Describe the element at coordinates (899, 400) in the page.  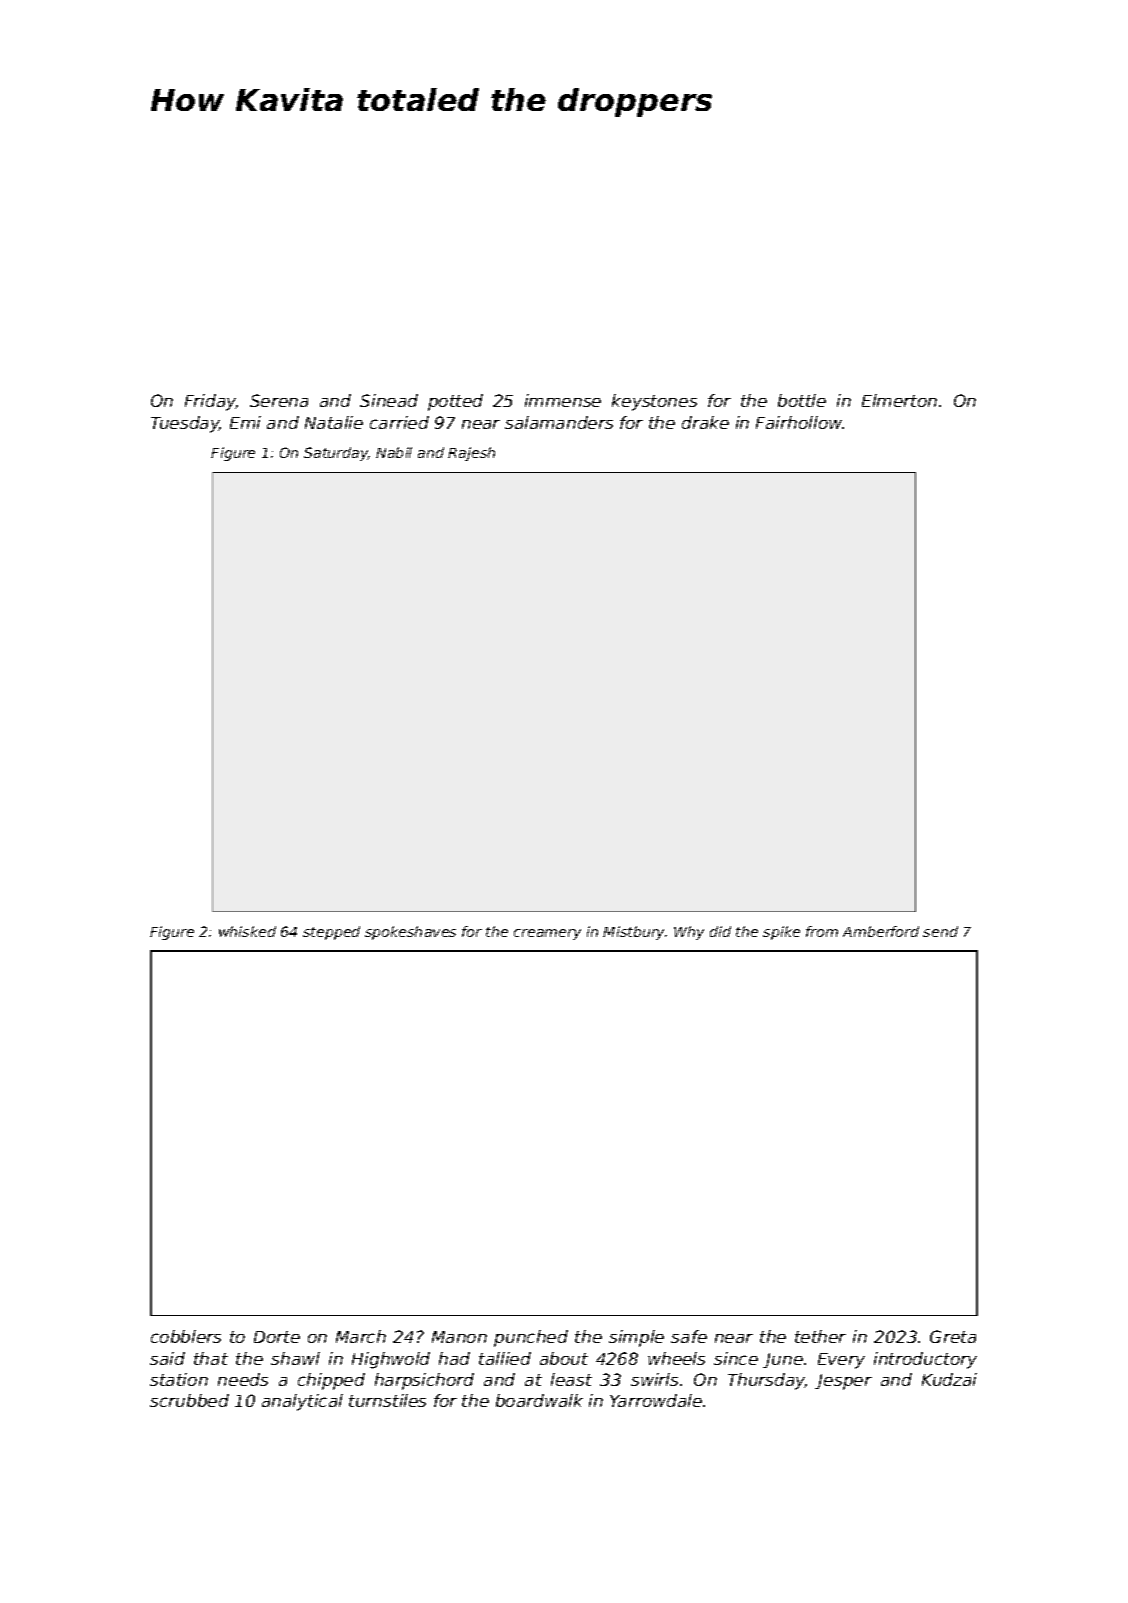
I see `Elmerton` at that location.
